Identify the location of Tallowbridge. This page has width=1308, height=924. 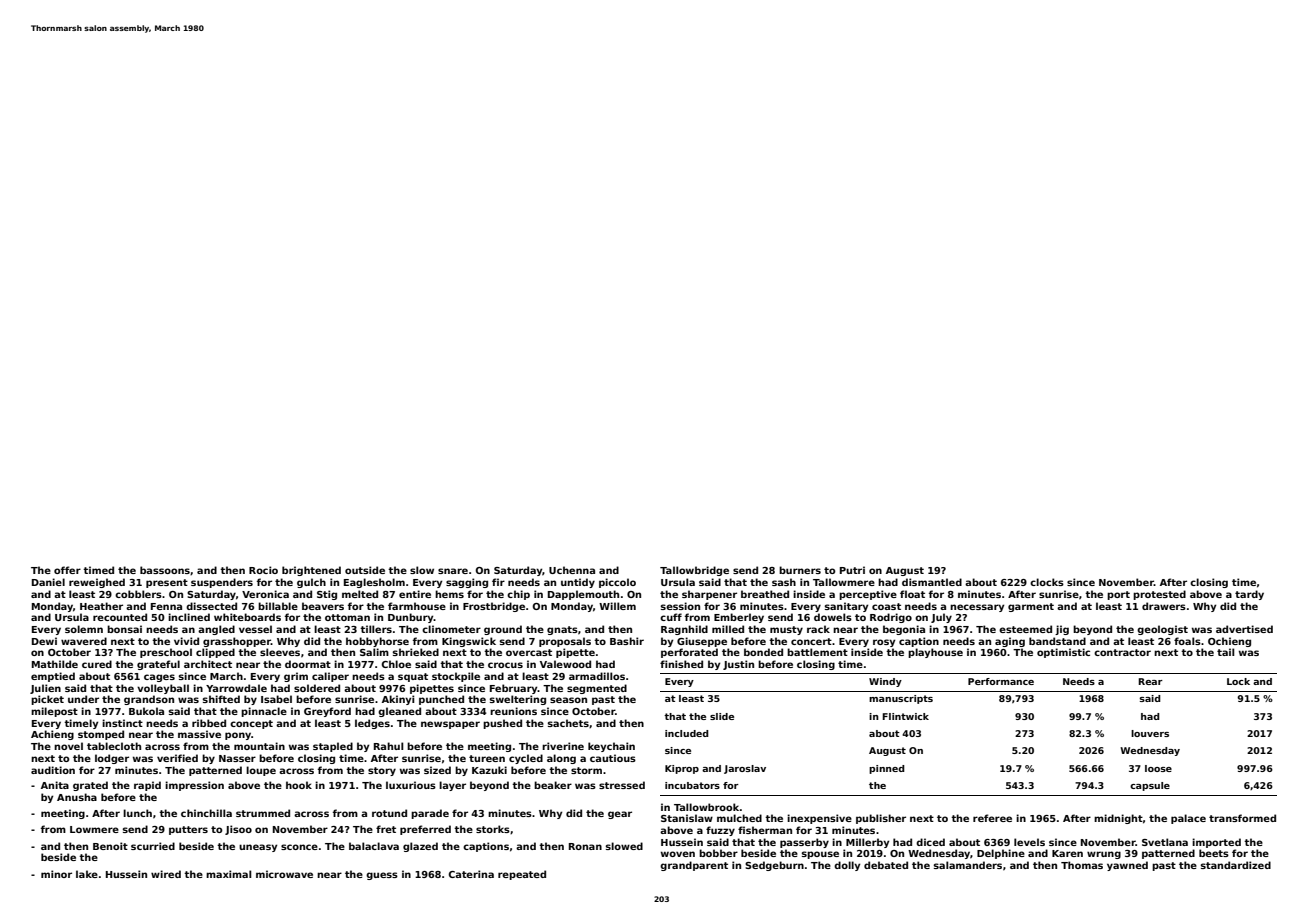
(694, 571).
